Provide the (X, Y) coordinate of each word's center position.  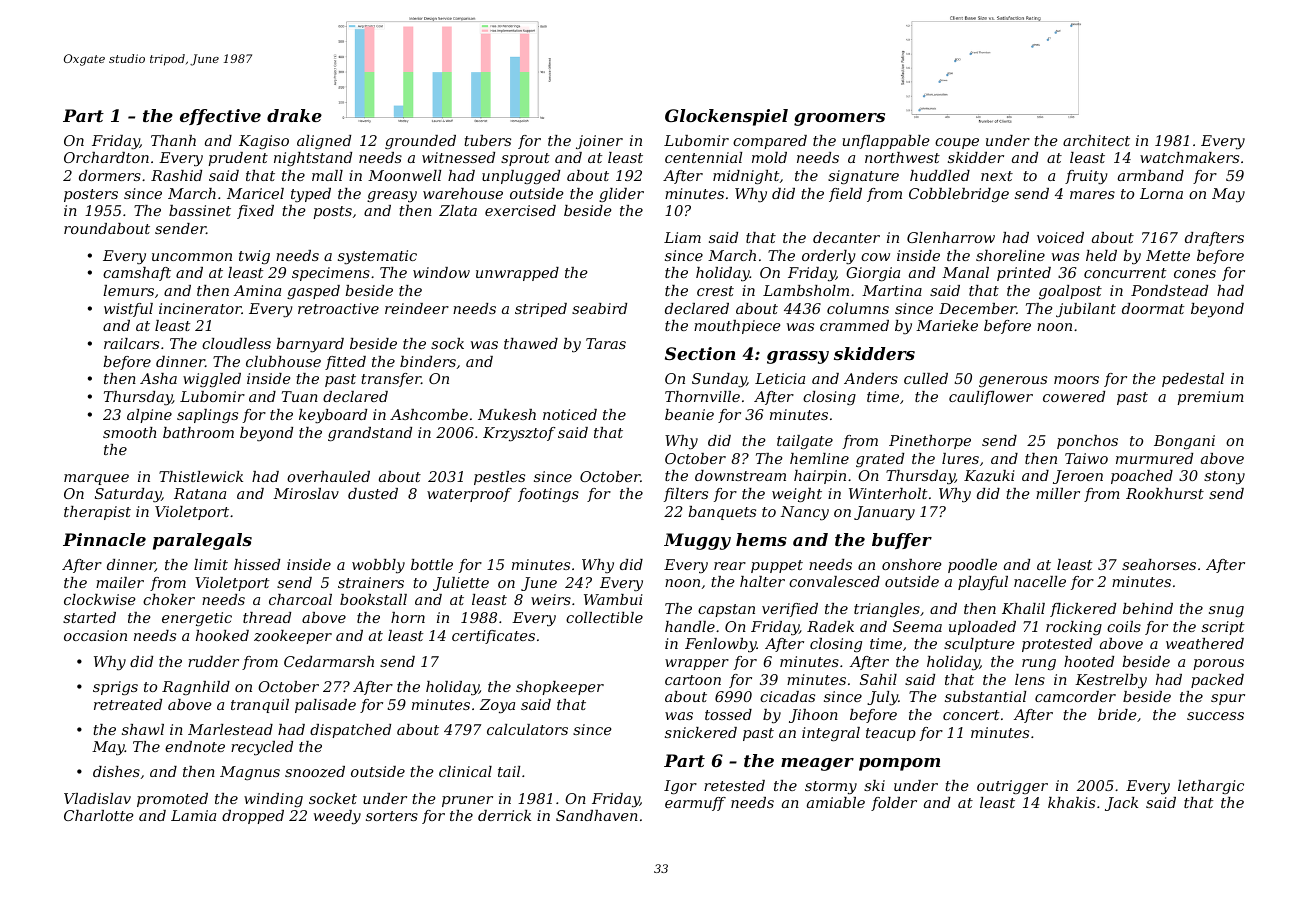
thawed (531, 343)
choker (169, 599)
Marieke (947, 325)
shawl (143, 729)
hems (761, 539)
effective (220, 117)
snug (1226, 611)
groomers (839, 119)
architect (1096, 140)
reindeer (417, 308)
